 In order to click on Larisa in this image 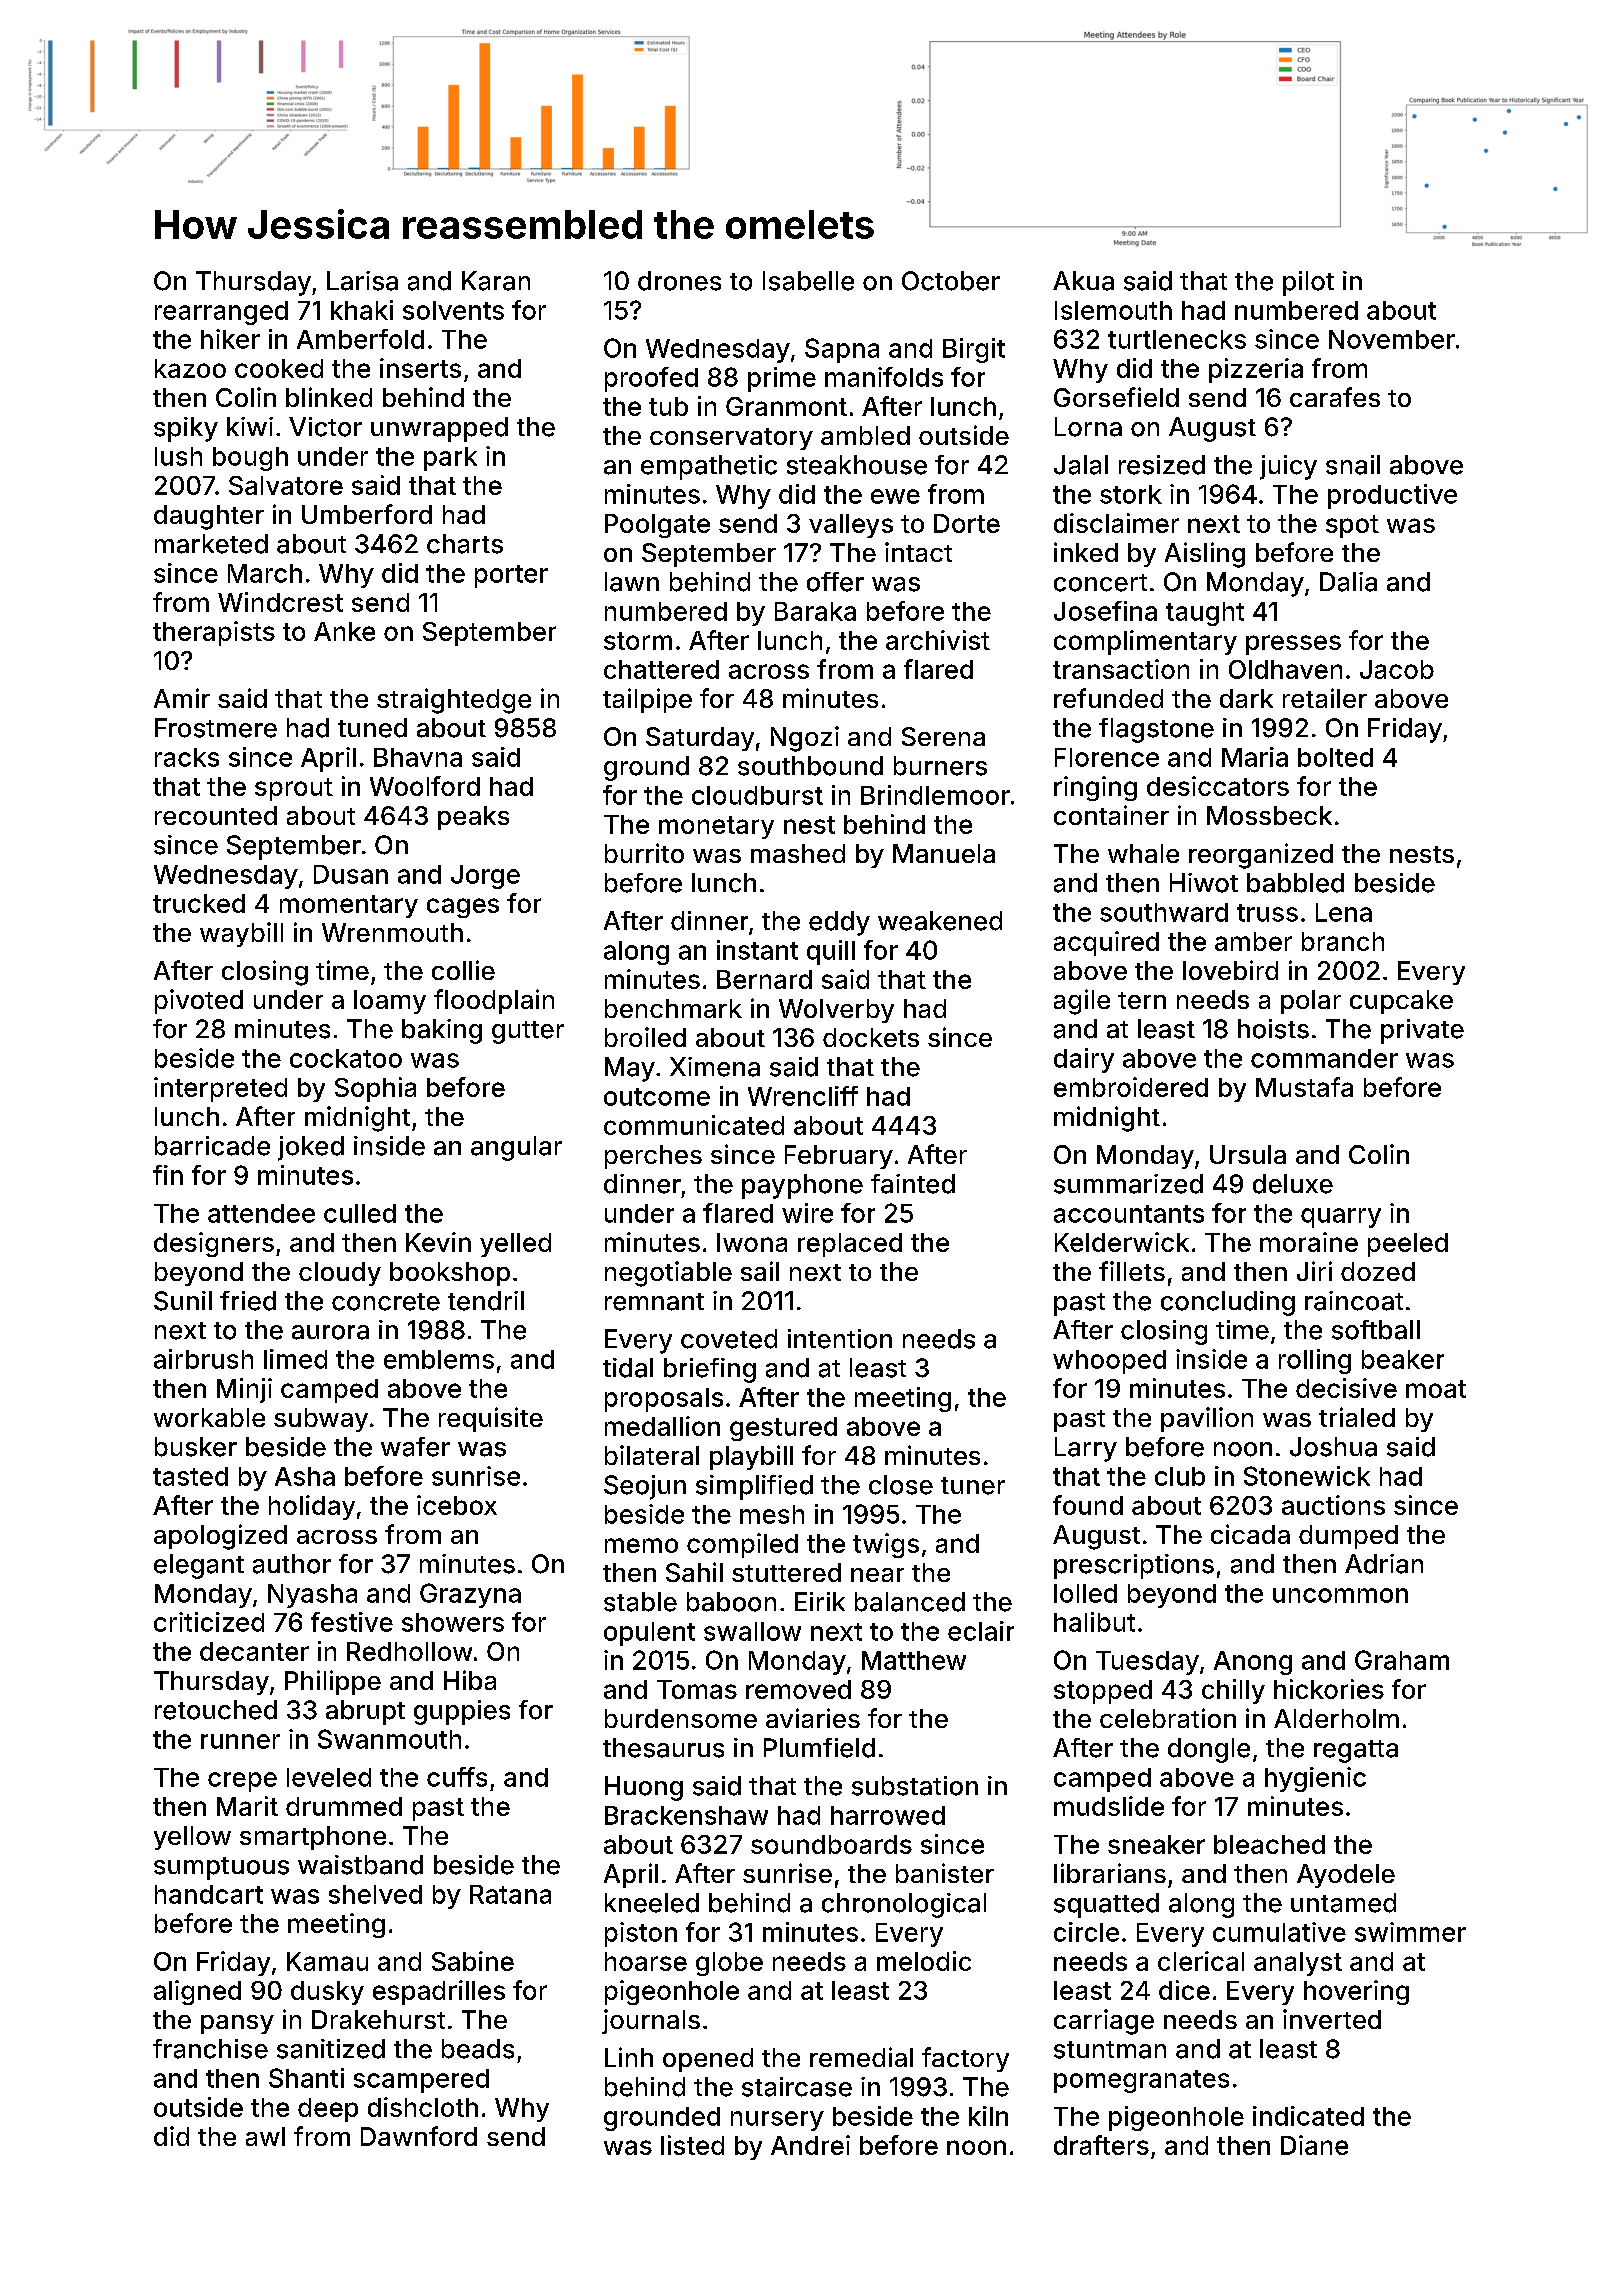, I will do `click(362, 281)`.
